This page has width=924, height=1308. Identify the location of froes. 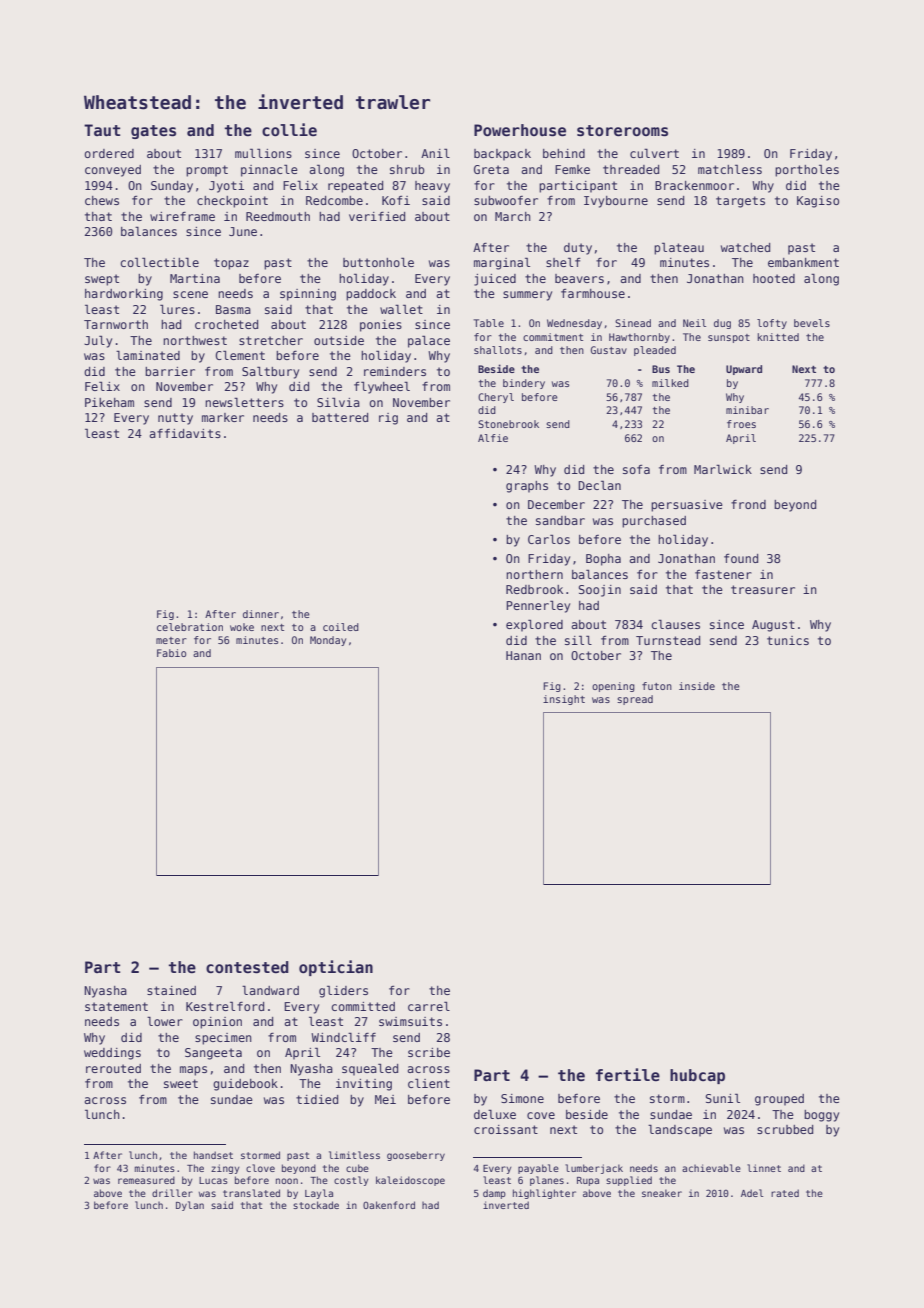
(741, 424).
